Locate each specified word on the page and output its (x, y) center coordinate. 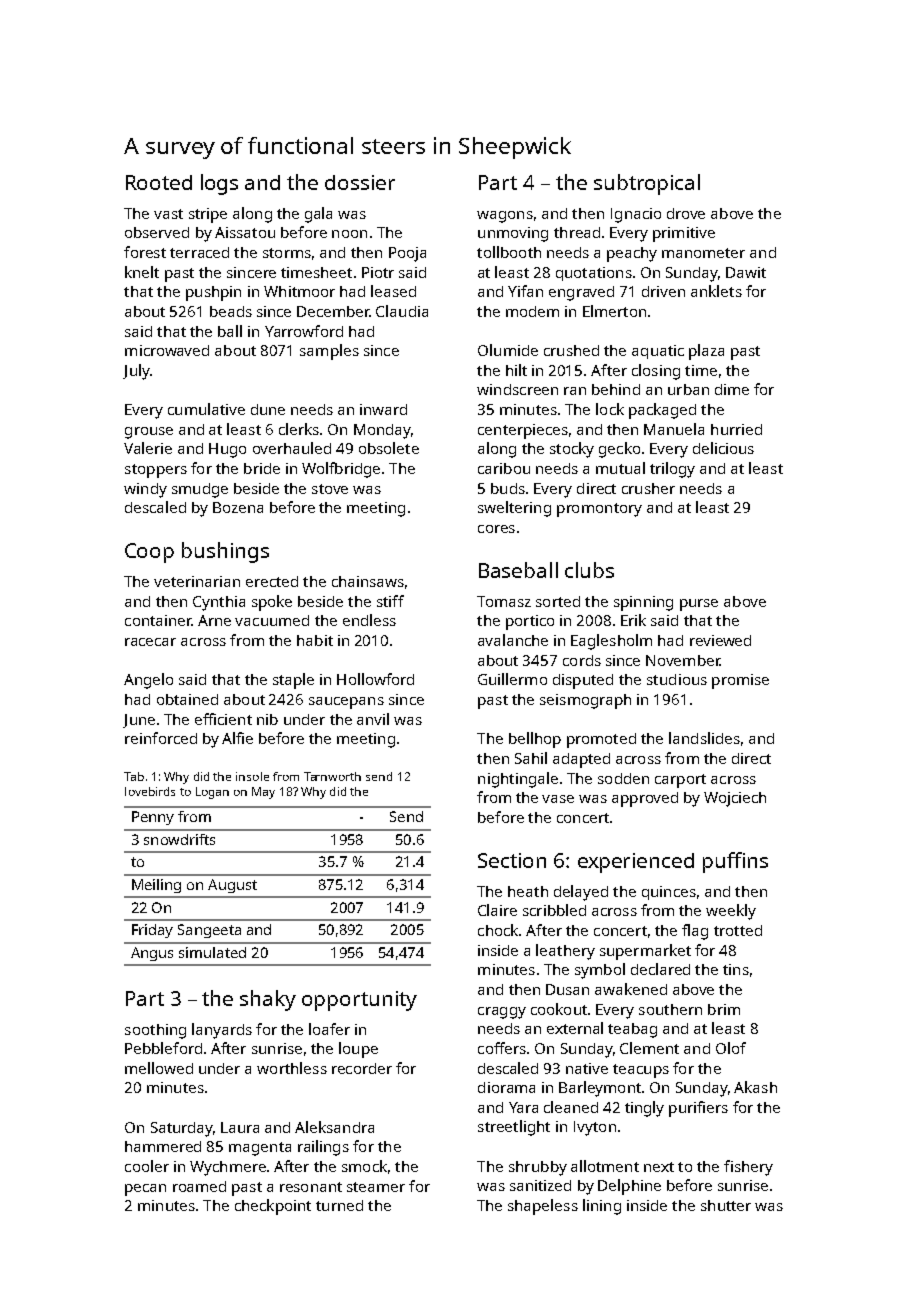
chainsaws (368, 581)
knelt (142, 272)
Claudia (402, 311)
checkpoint (273, 1207)
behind (616, 389)
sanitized (540, 1185)
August (232, 886)
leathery (565, 952)
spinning (643, 603)
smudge (200, 490)
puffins (735, 862)
